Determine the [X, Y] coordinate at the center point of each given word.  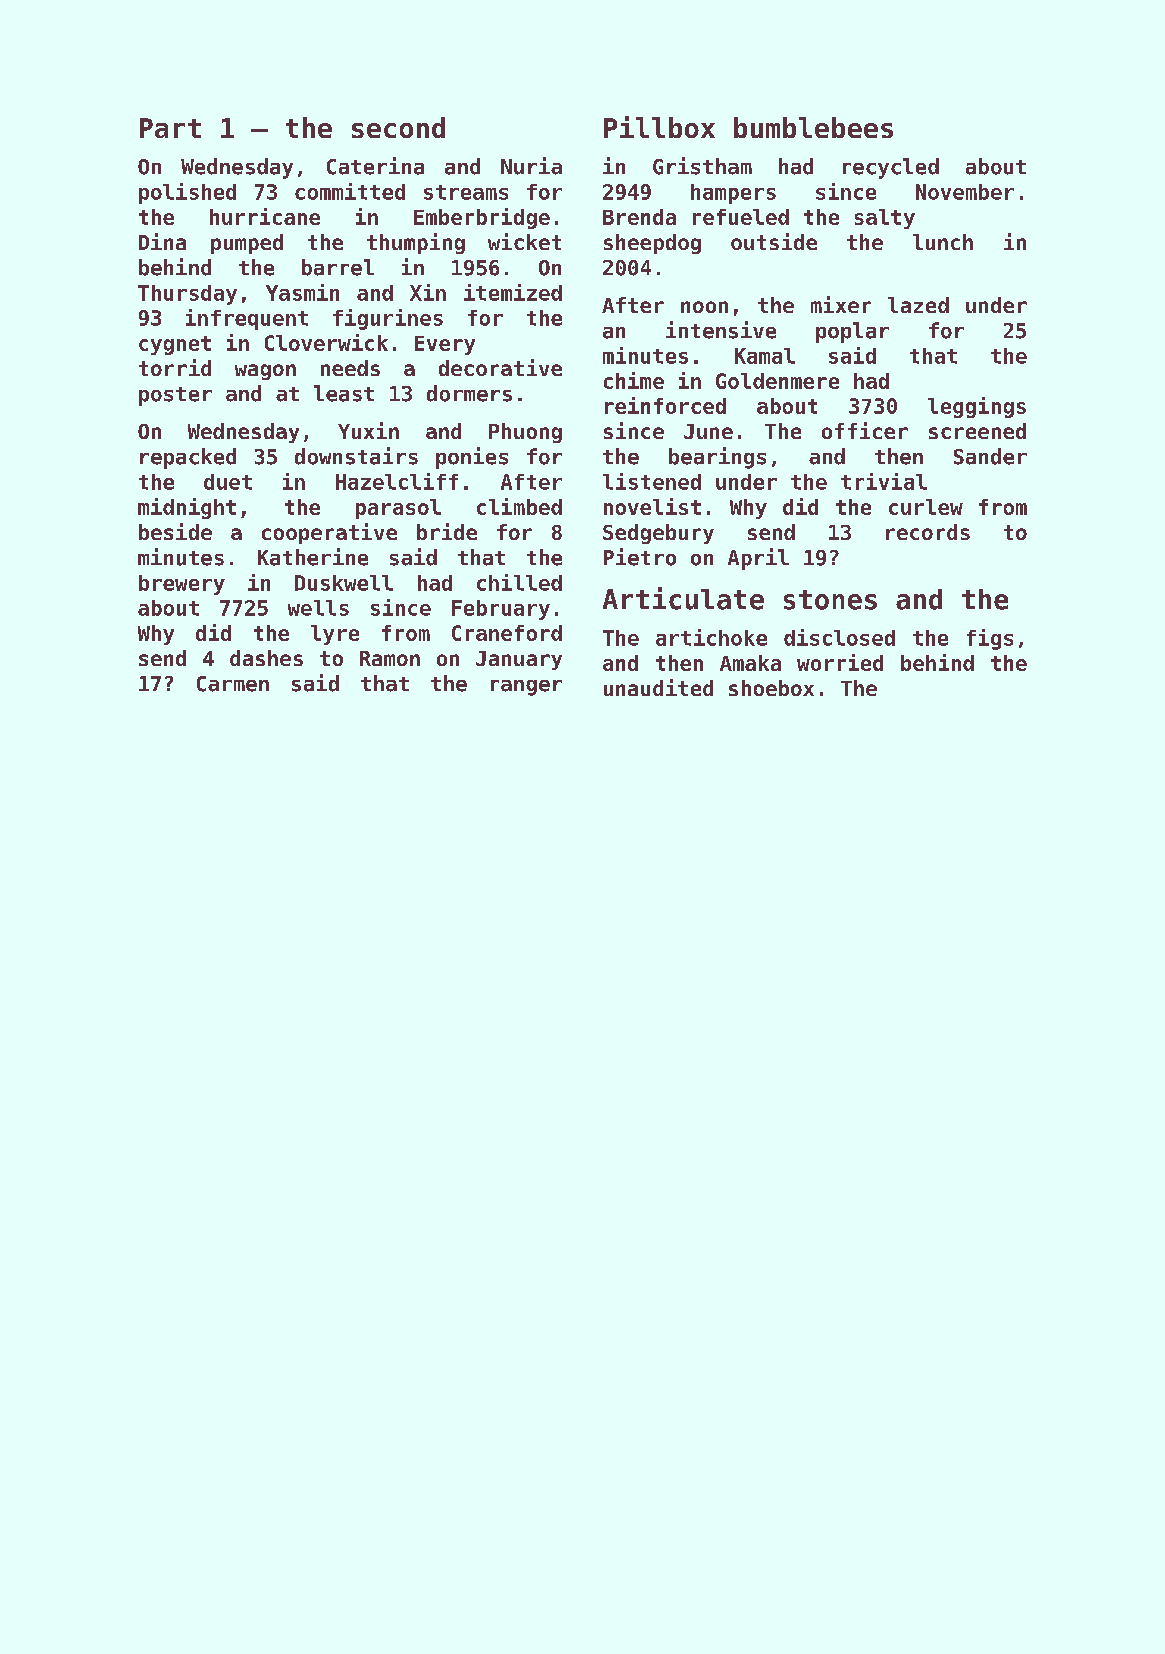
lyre [335, 635]
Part [170, 128]
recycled [891, 168]
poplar [852, 332]
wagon [265, 372]
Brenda [639, 217]
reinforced [665, 405]
